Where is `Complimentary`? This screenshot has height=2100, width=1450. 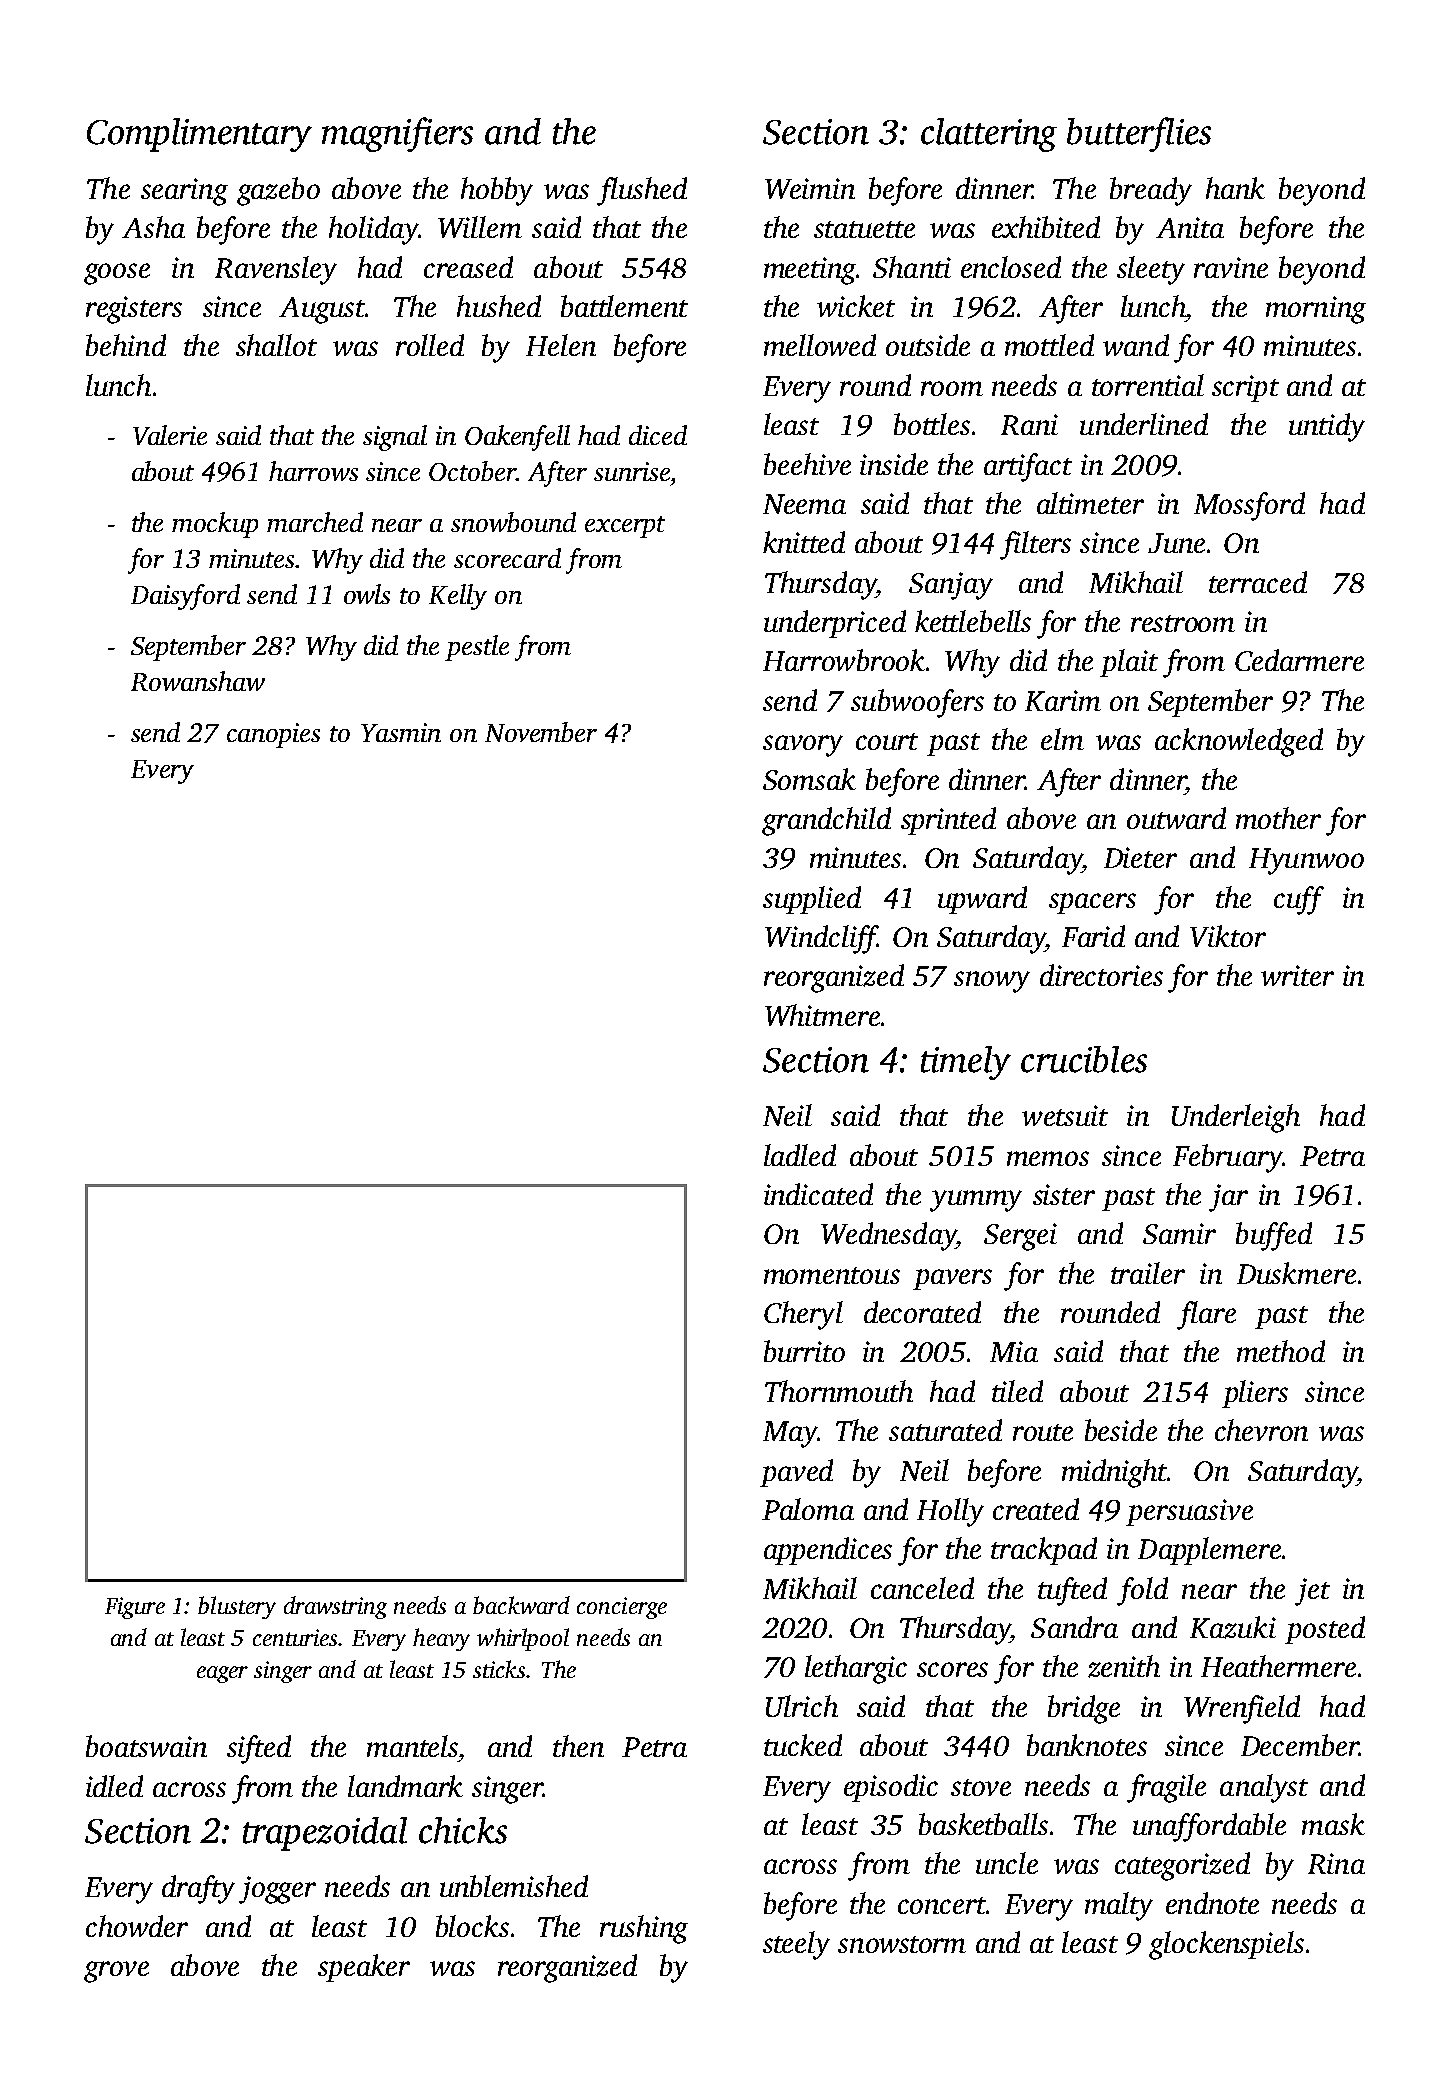
Complimentary is located at coordinates (199, 135).
